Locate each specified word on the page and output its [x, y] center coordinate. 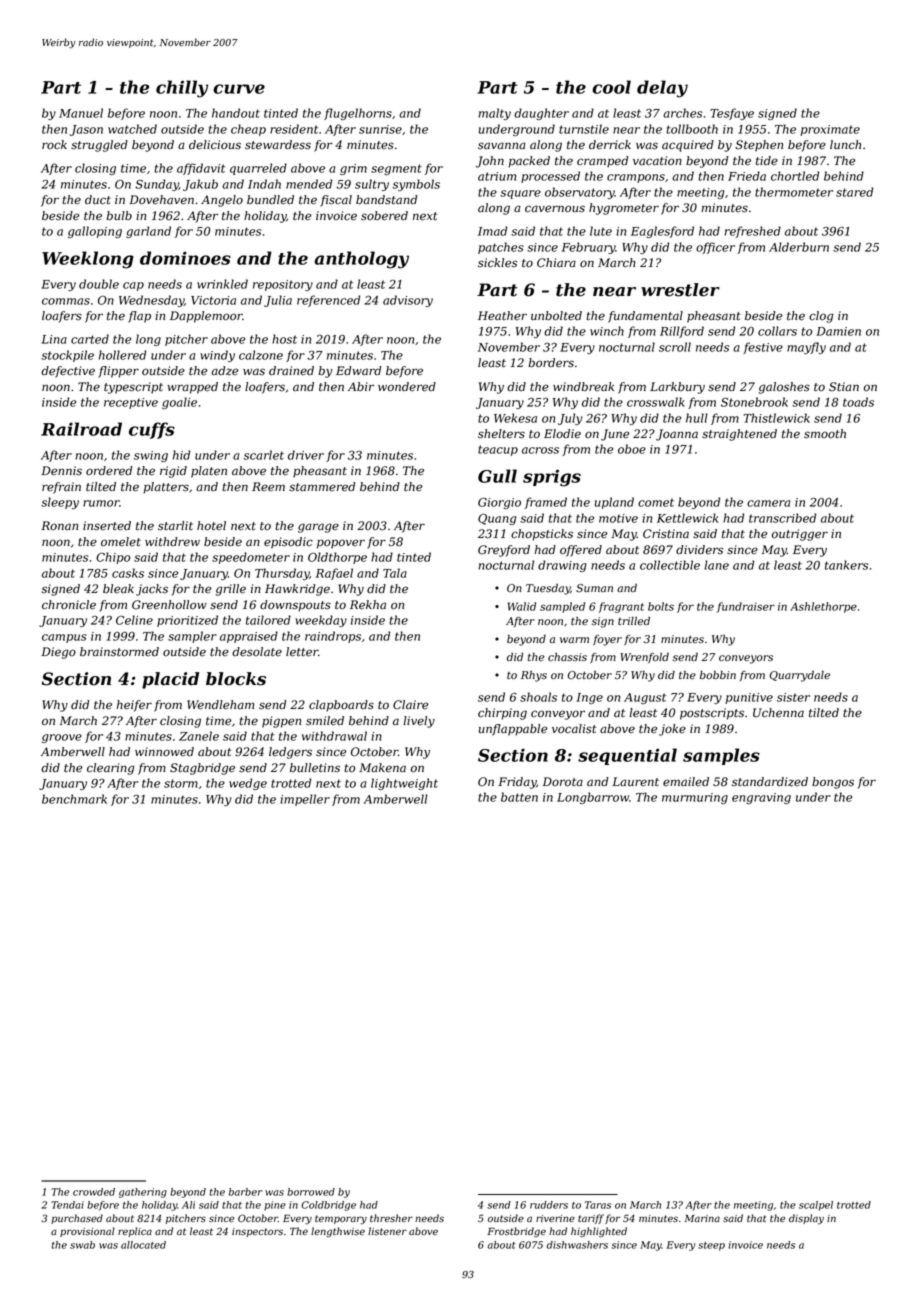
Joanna [677, 435]
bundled [270, 200]
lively [419, 722]
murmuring [695, 798]
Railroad [81, 429]
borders [551, 363]
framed [546, 503]
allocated [143, 1245]
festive [763, 348]
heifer [134, 706]
